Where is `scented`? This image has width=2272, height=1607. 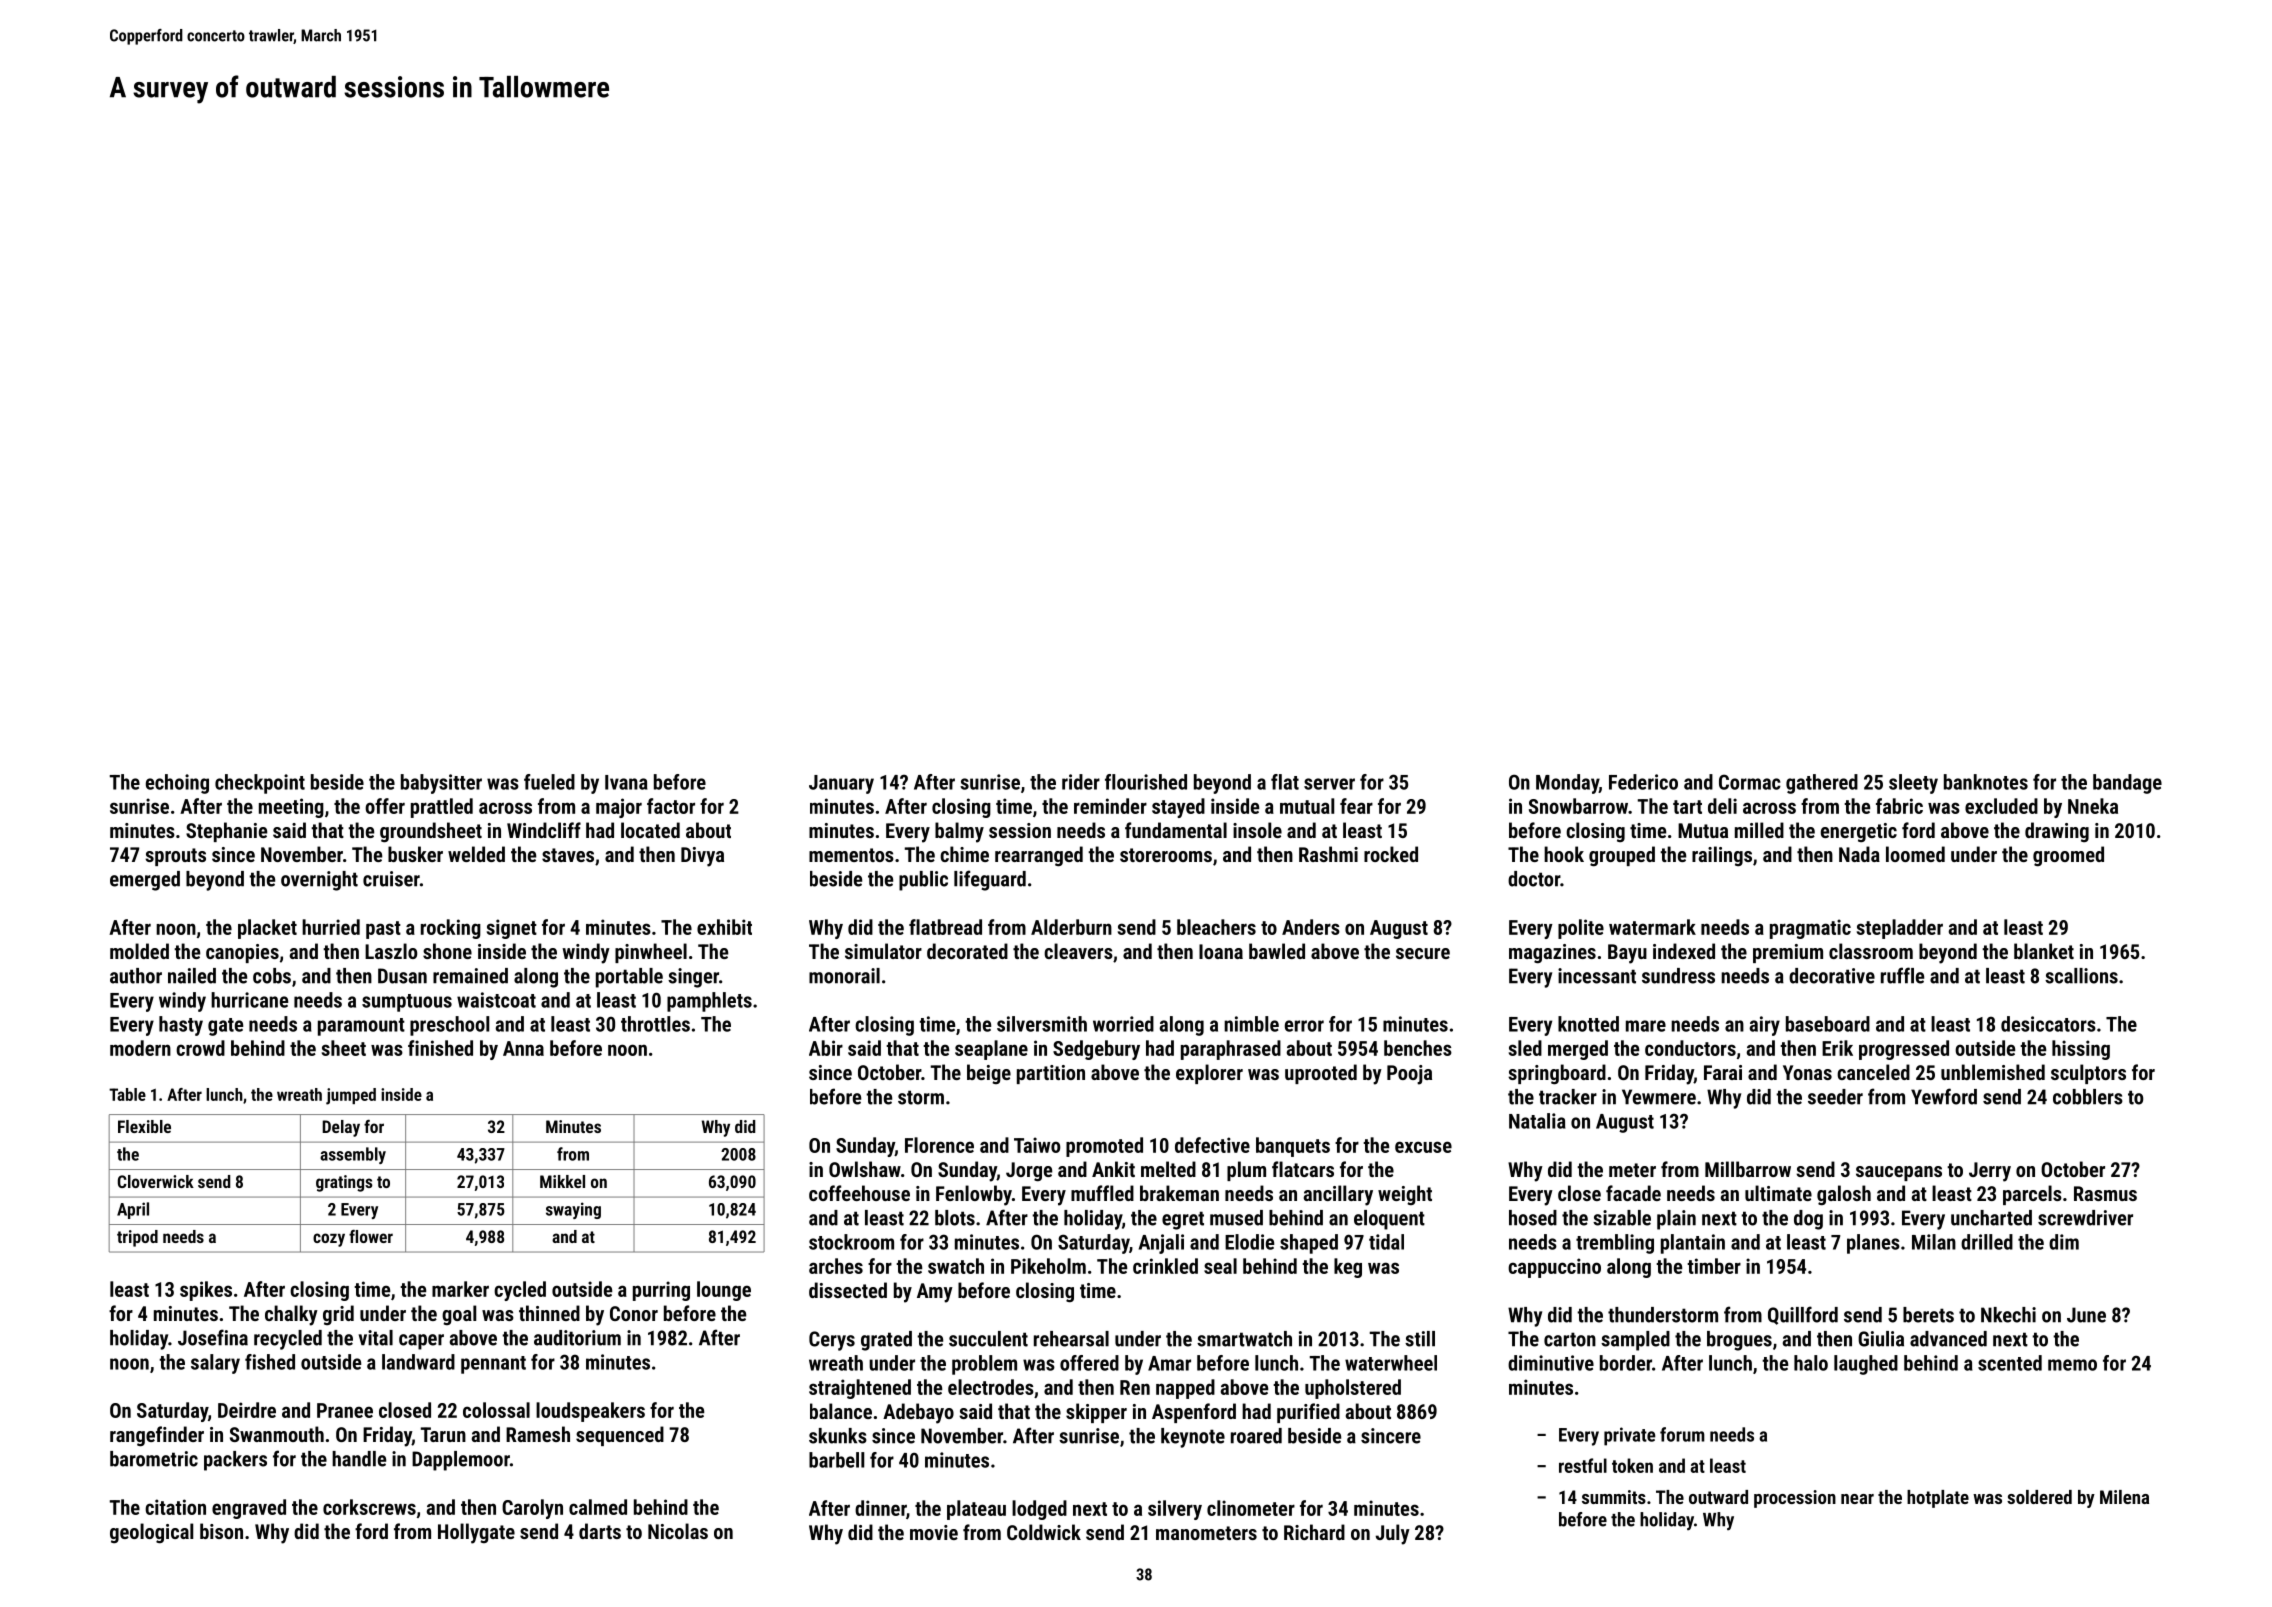
scented is located at coordinates (2010, 1363).
